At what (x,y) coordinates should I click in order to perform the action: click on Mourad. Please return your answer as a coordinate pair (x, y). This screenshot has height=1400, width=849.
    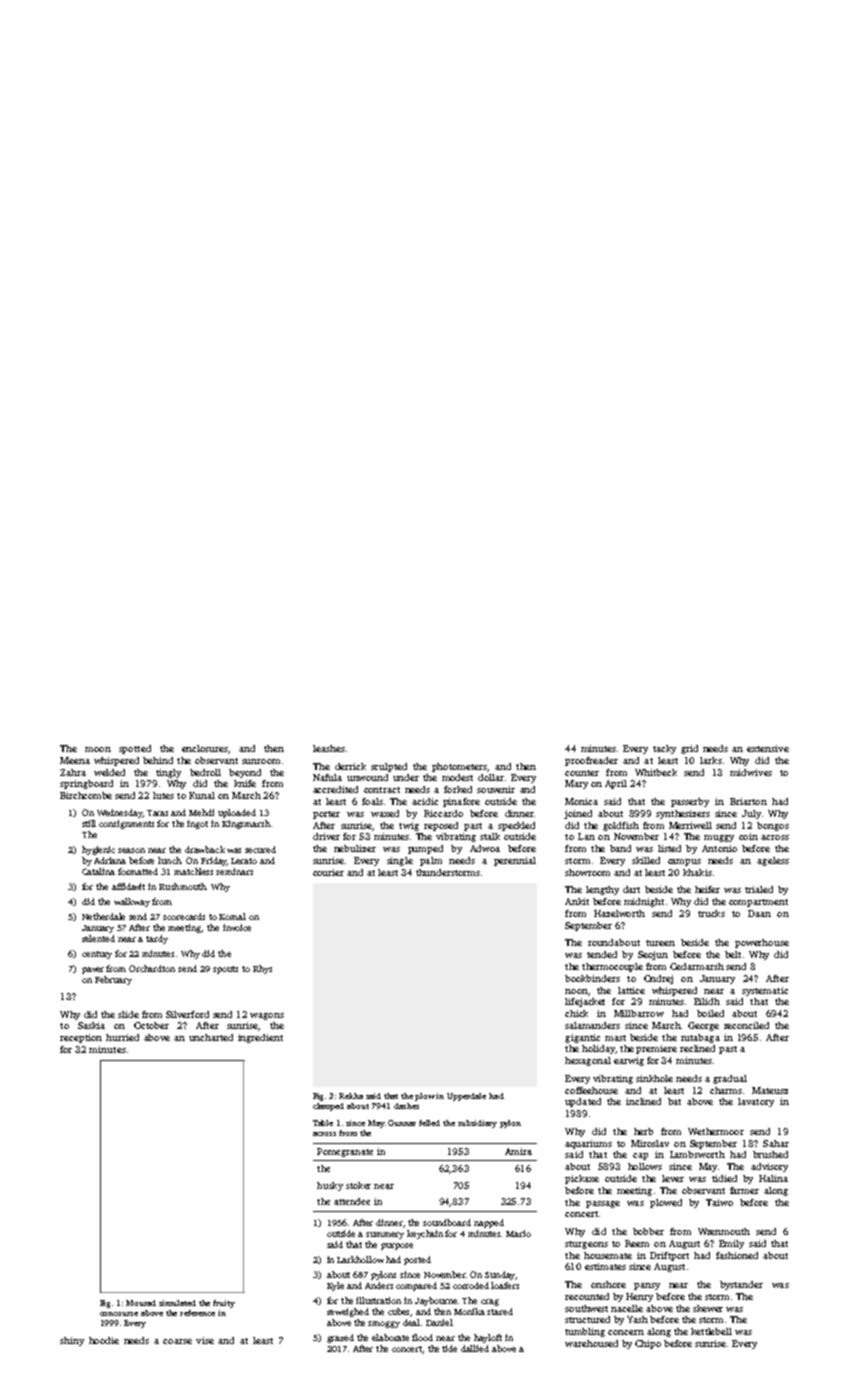
    Looking at the image, I should click on (141, 1303).
